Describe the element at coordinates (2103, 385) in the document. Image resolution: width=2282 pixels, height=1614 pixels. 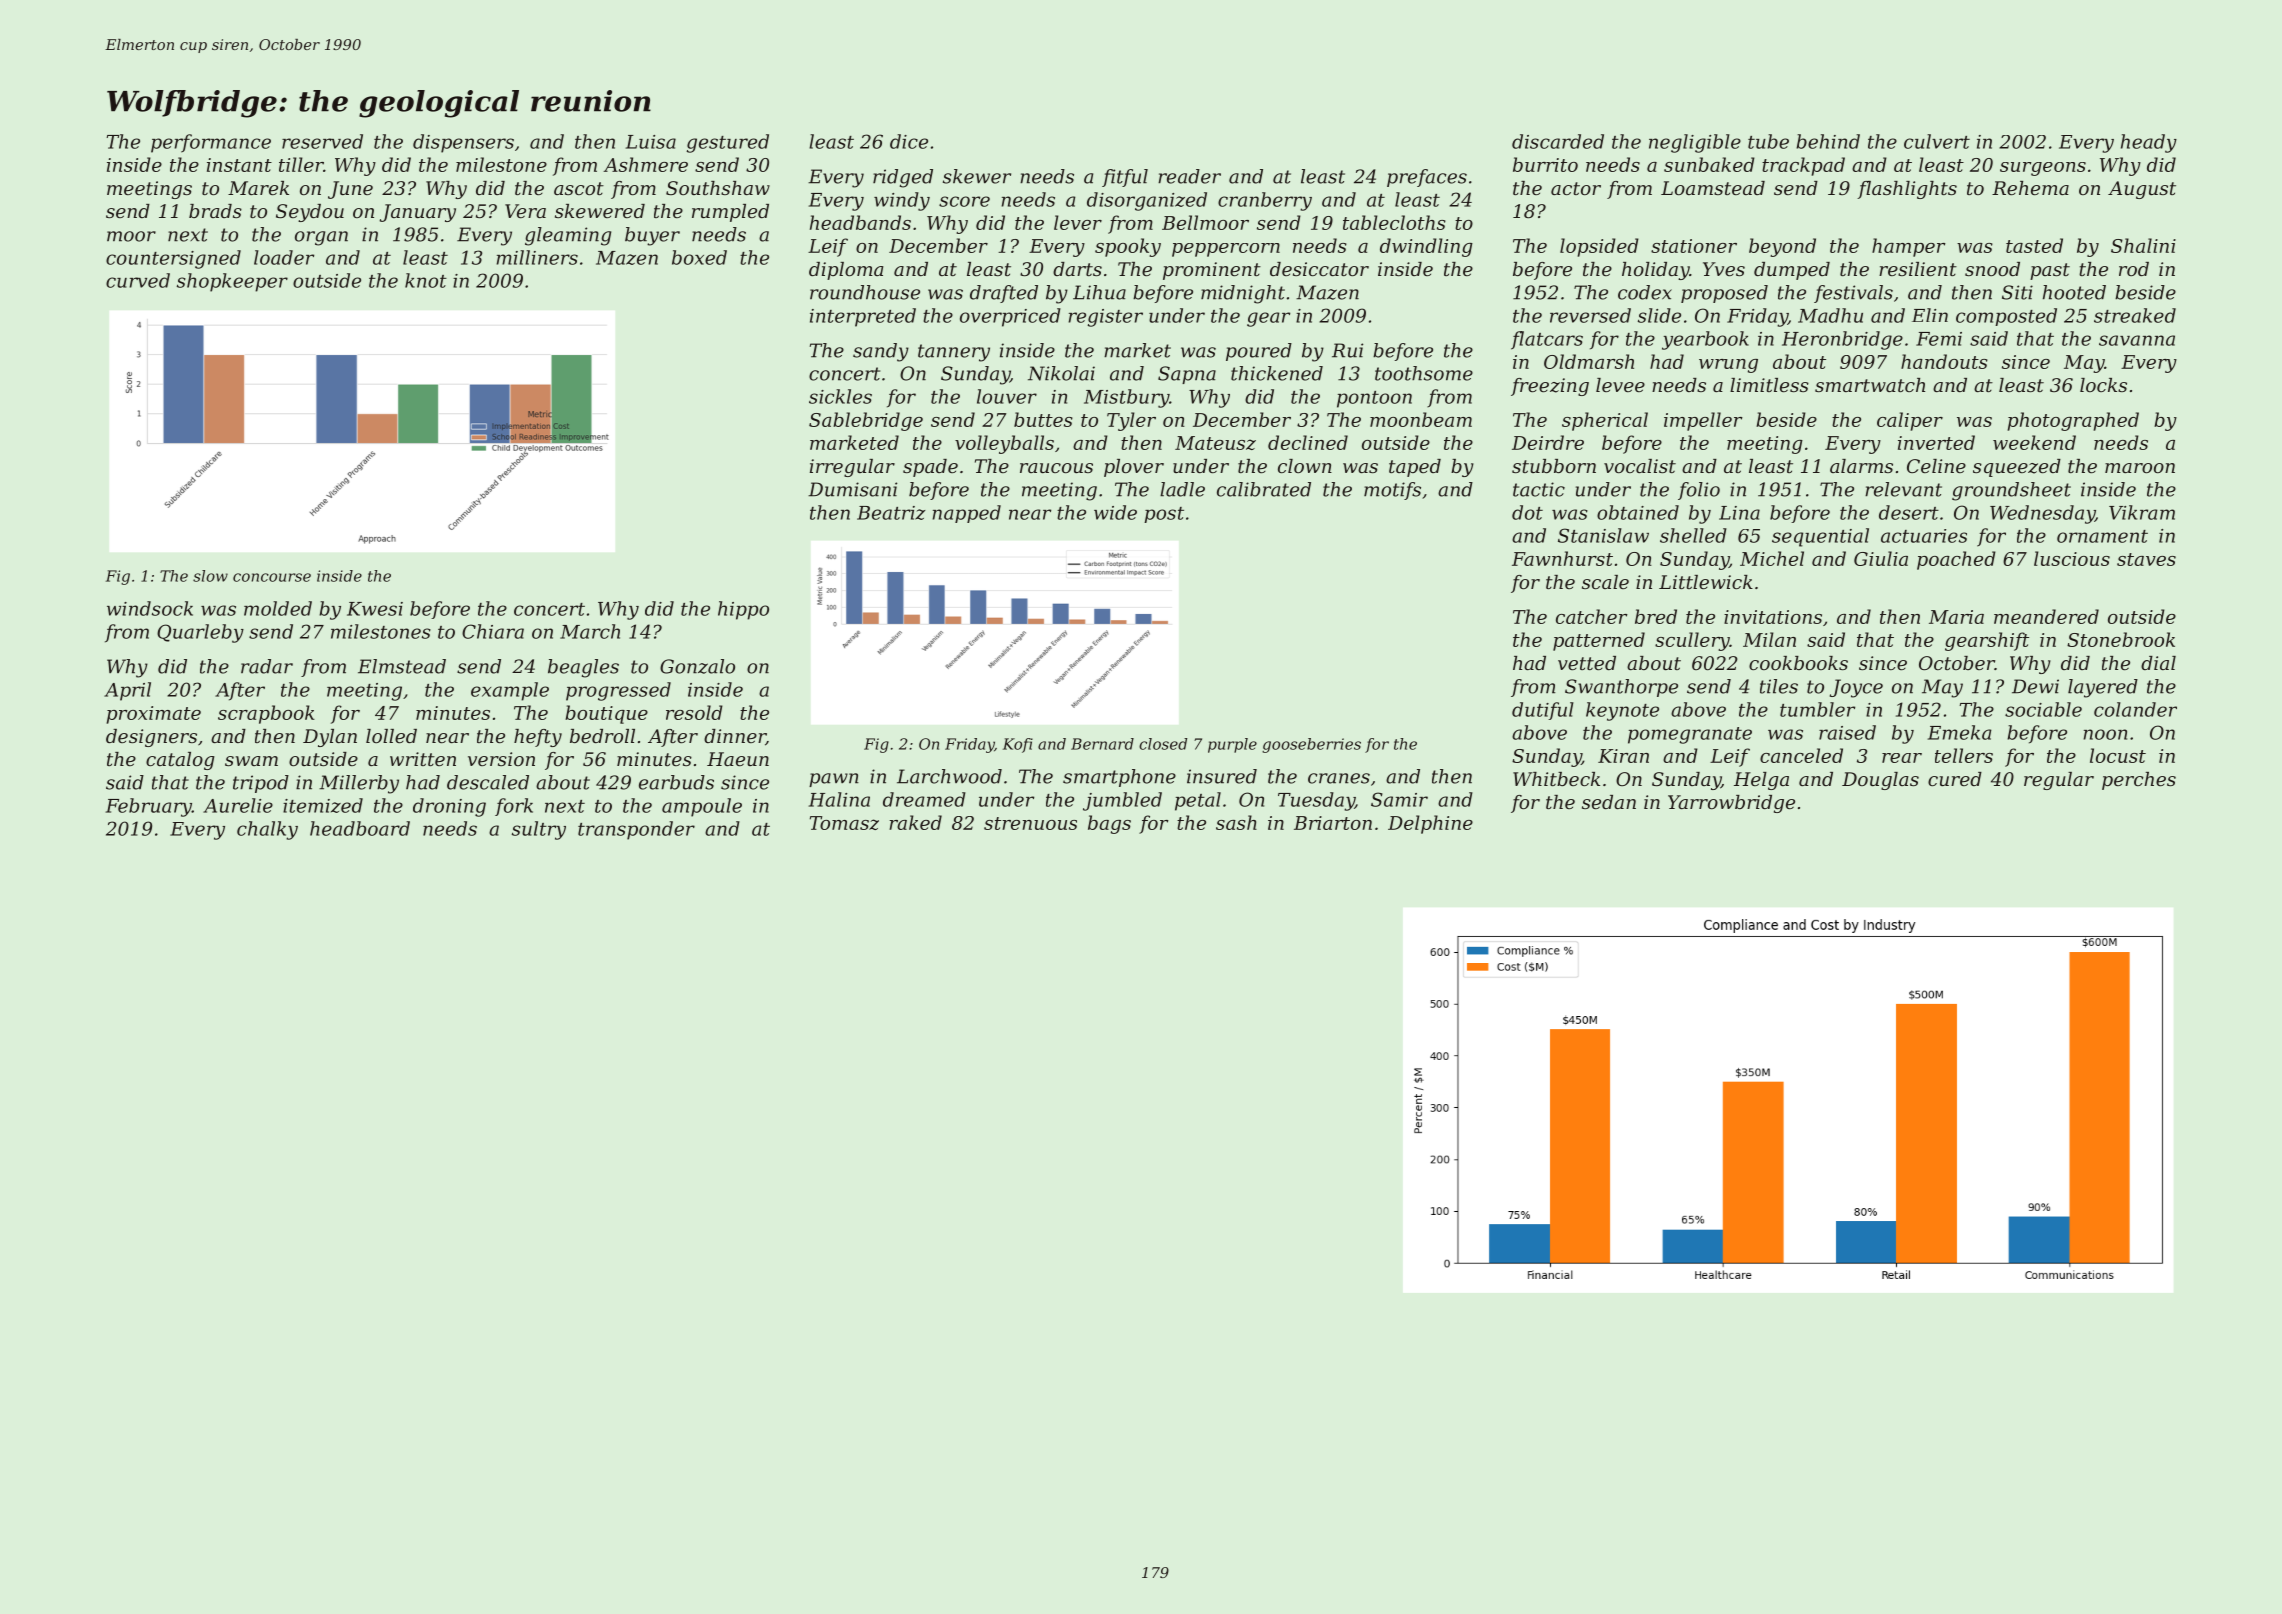
I see `locks` at that location.
